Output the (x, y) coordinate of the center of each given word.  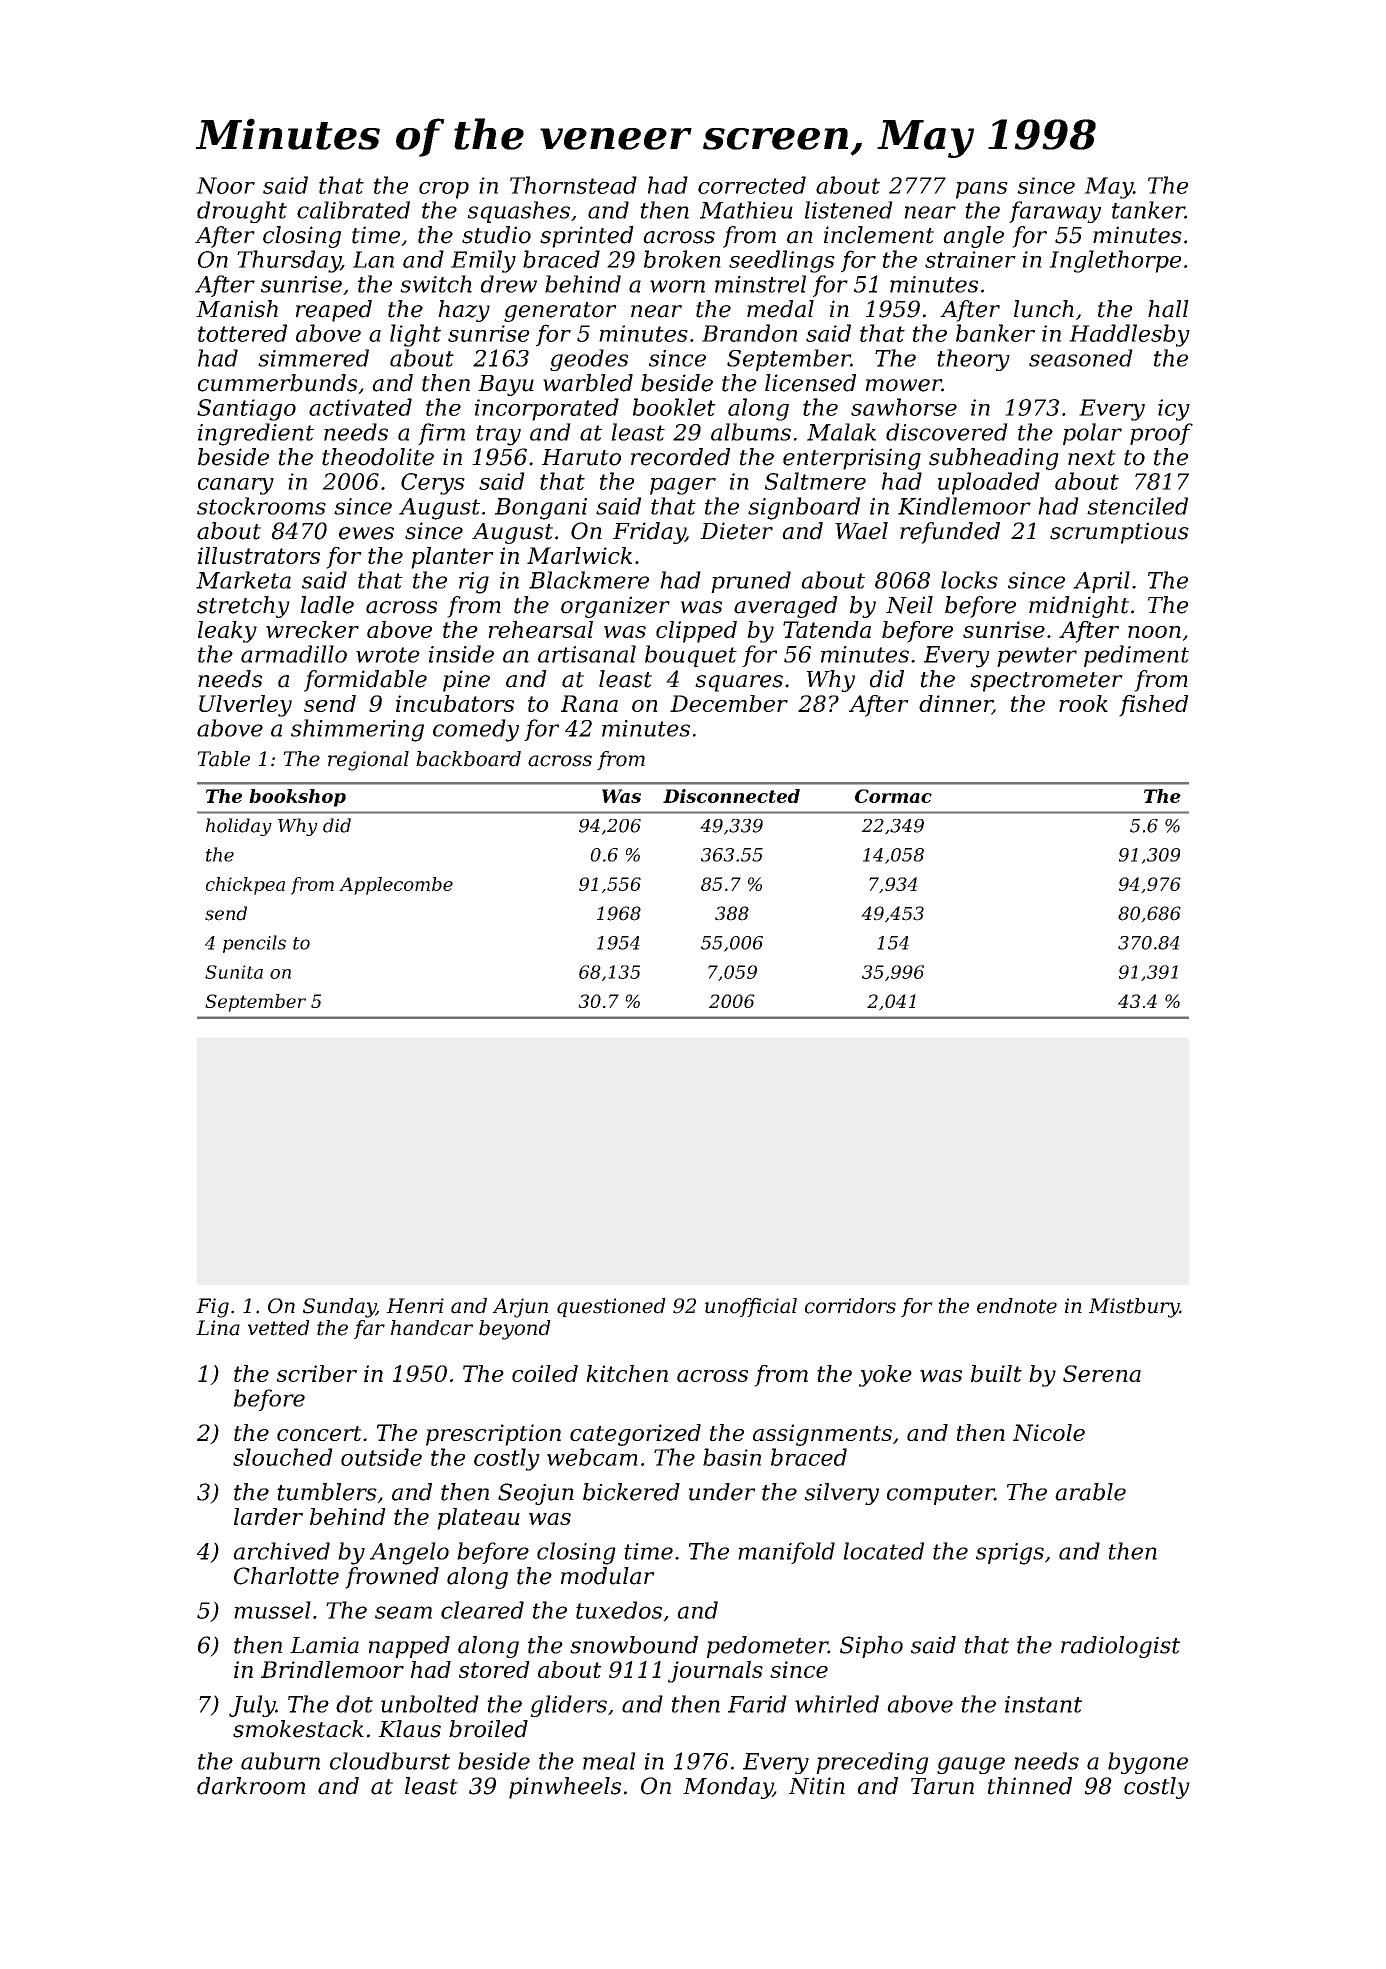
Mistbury (1134, 1308)
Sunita (234, 972)
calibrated (353, 210)
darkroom (251, 1786)
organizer (615, 607)
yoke (885, 1376)
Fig (212, 1308)
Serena (1102, 1373)
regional (368, 761)
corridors (850, 1306)
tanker (1148, 210)
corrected (752, 185)
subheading (994, 459)
